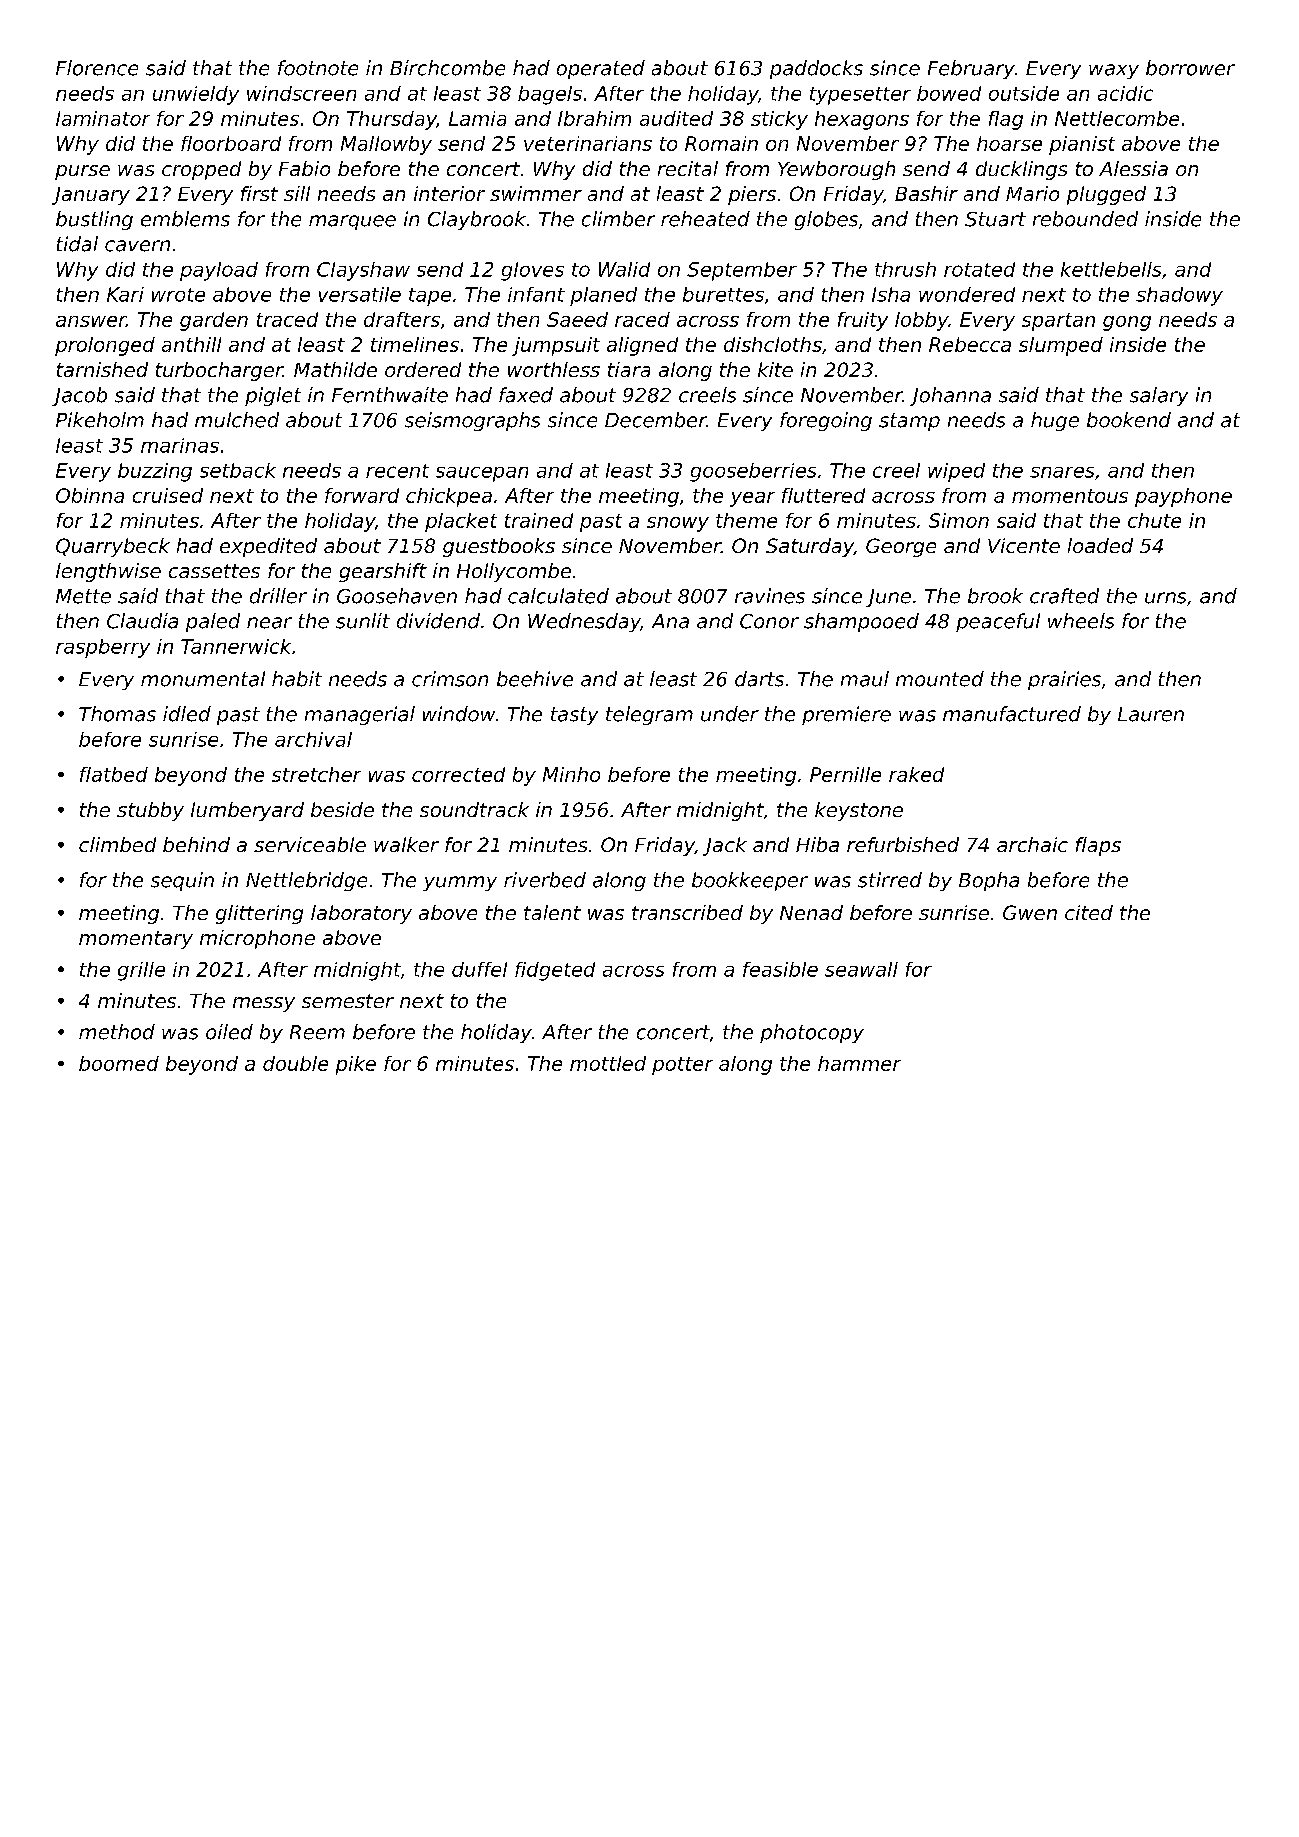 The image size is (1299, 1837). I want to click on cited, so click(1089, 912).
